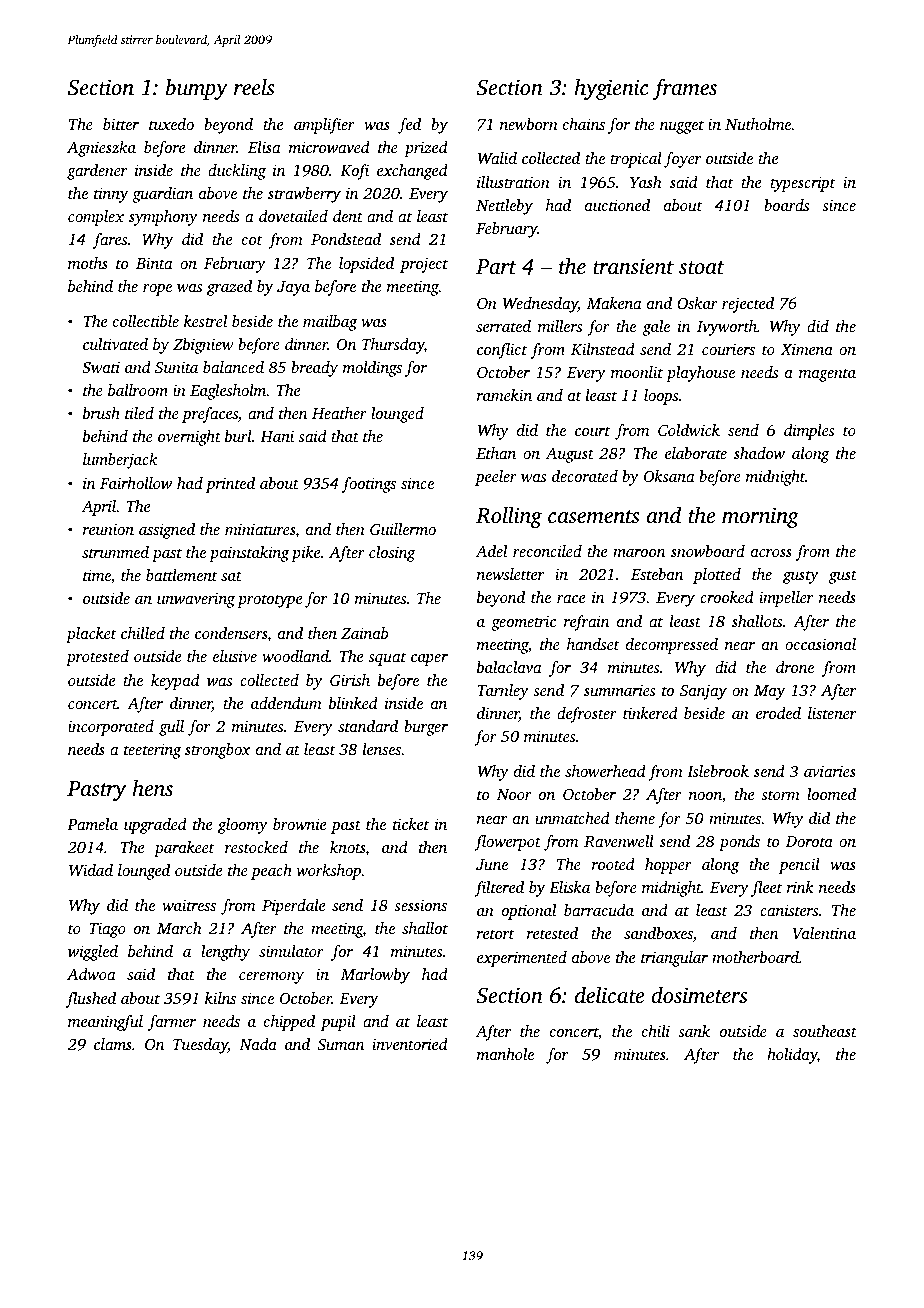 The width and height of the image is (924, 1308). Describe the element at coordinates (91, 870) in the image. I see `Widad` at that location.
